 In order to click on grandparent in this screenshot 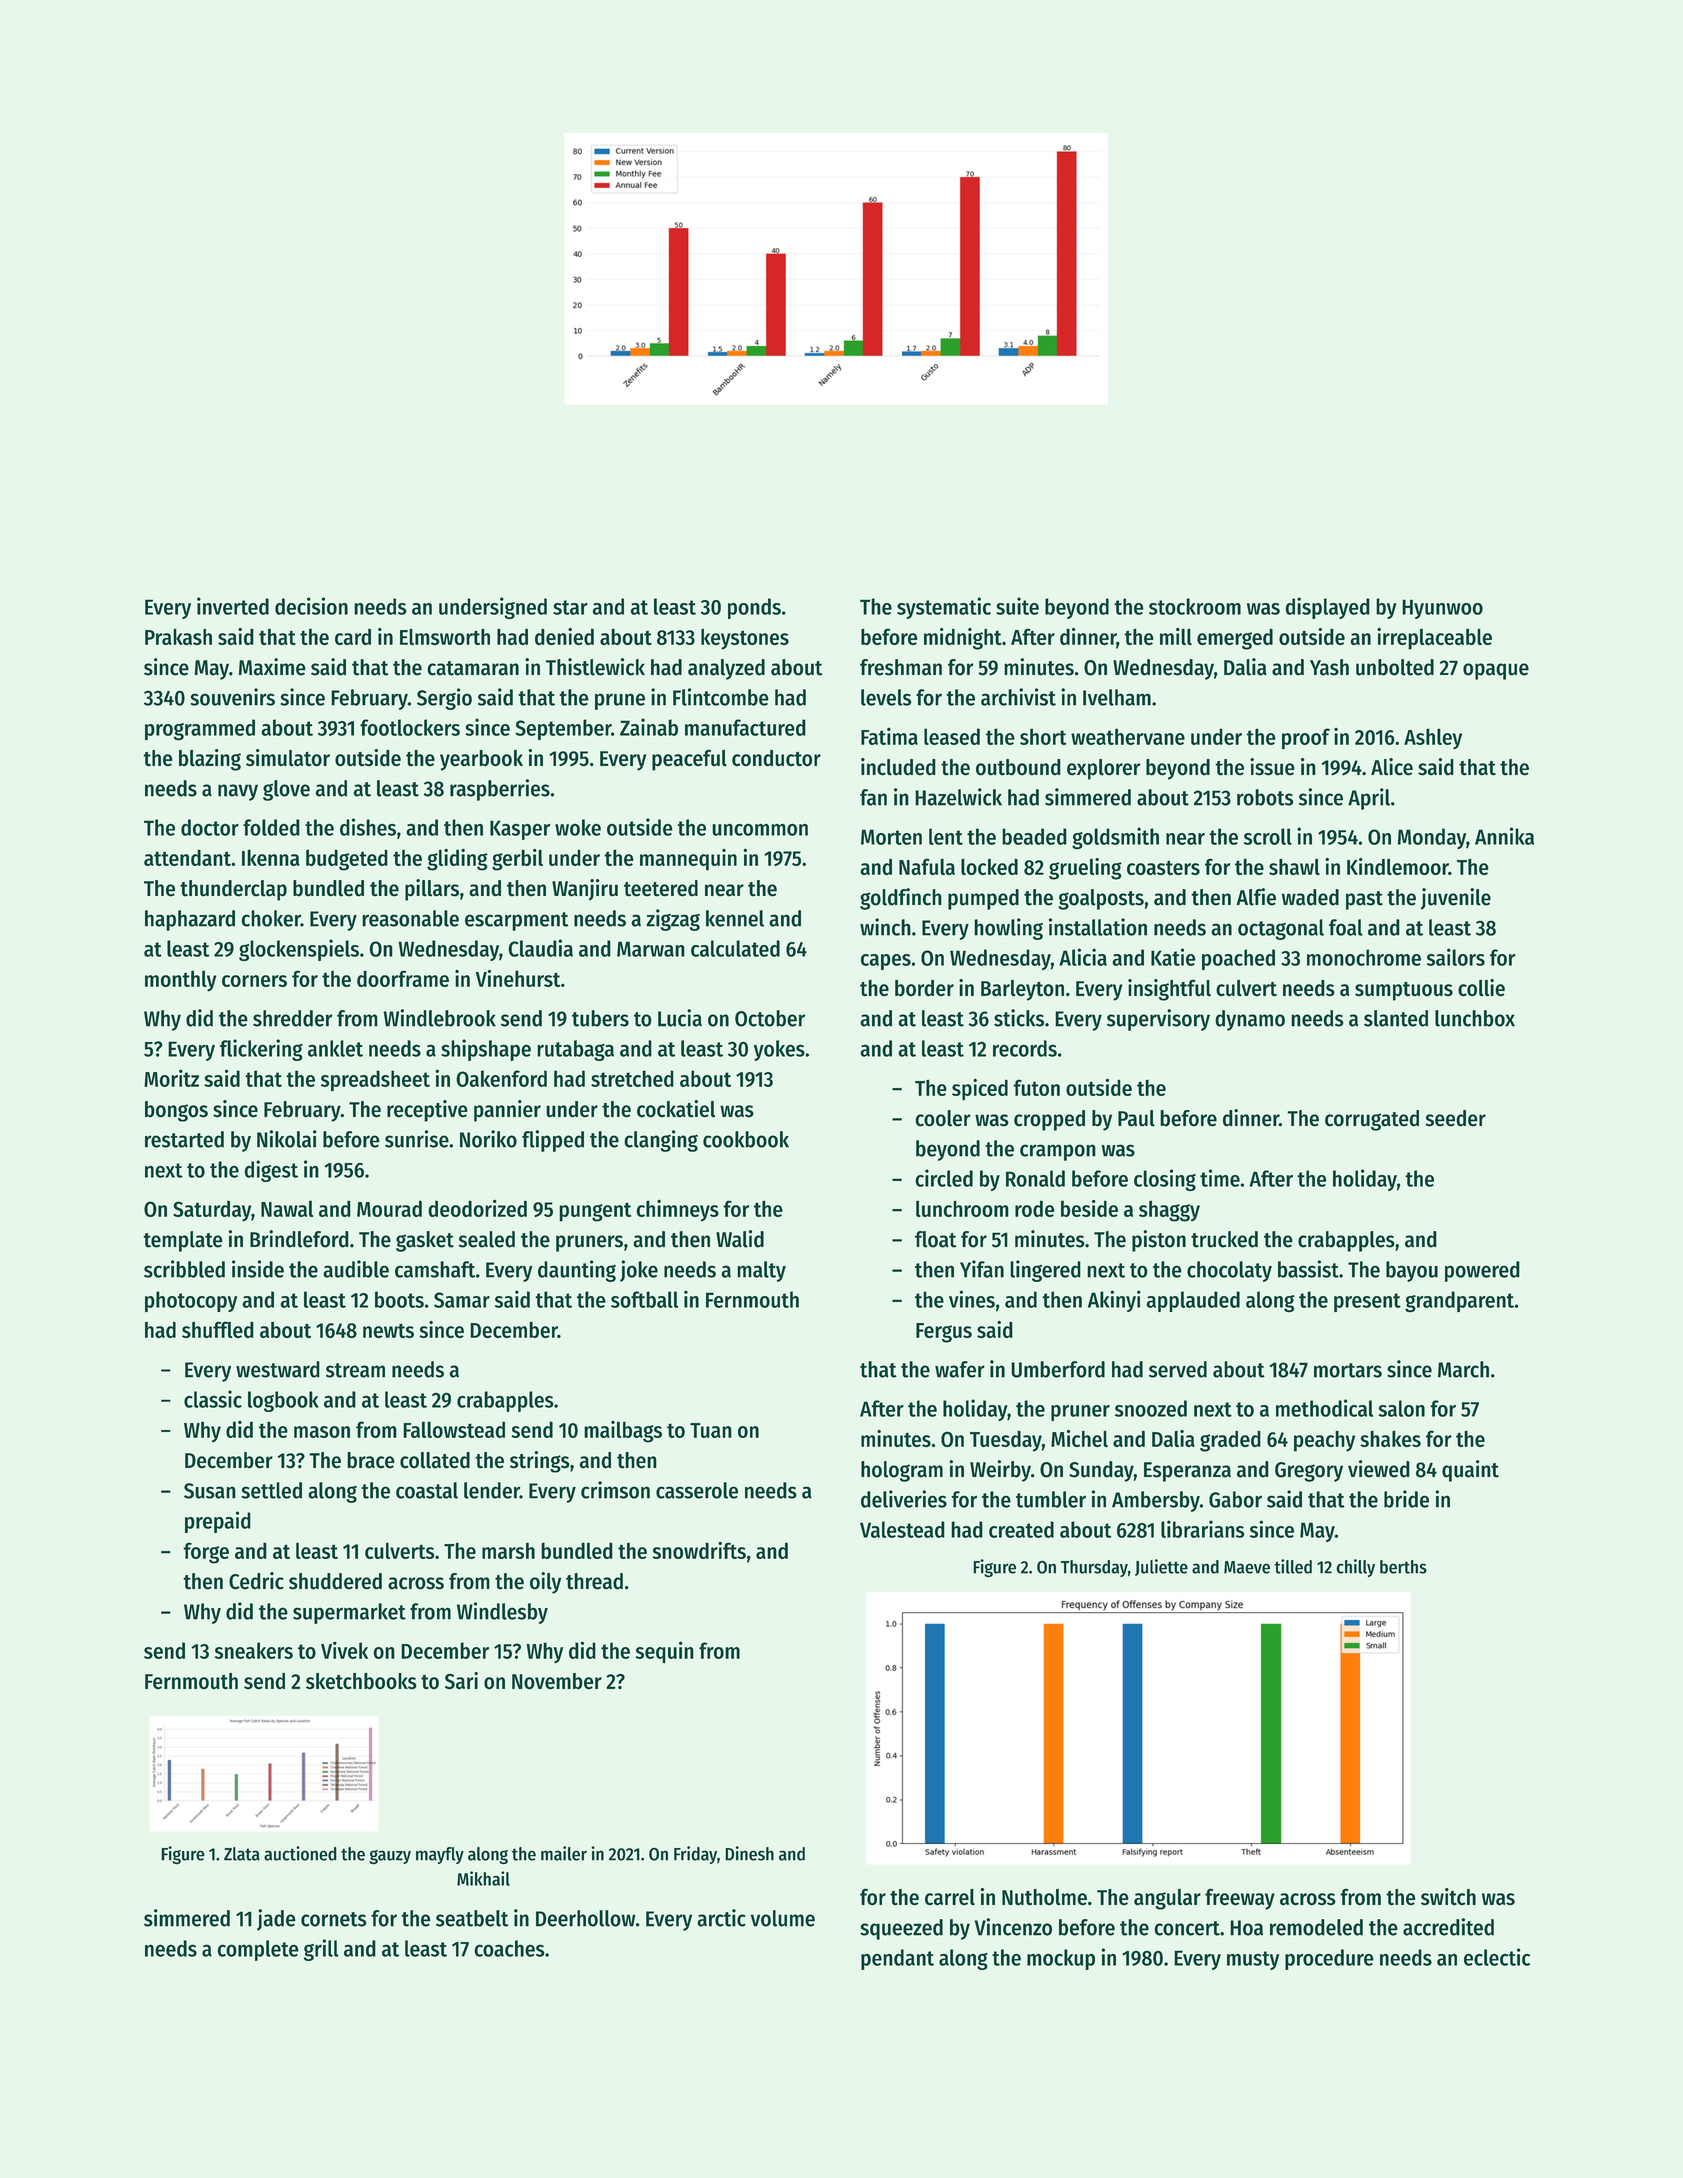, I will do `click(1459, 1302)`.
